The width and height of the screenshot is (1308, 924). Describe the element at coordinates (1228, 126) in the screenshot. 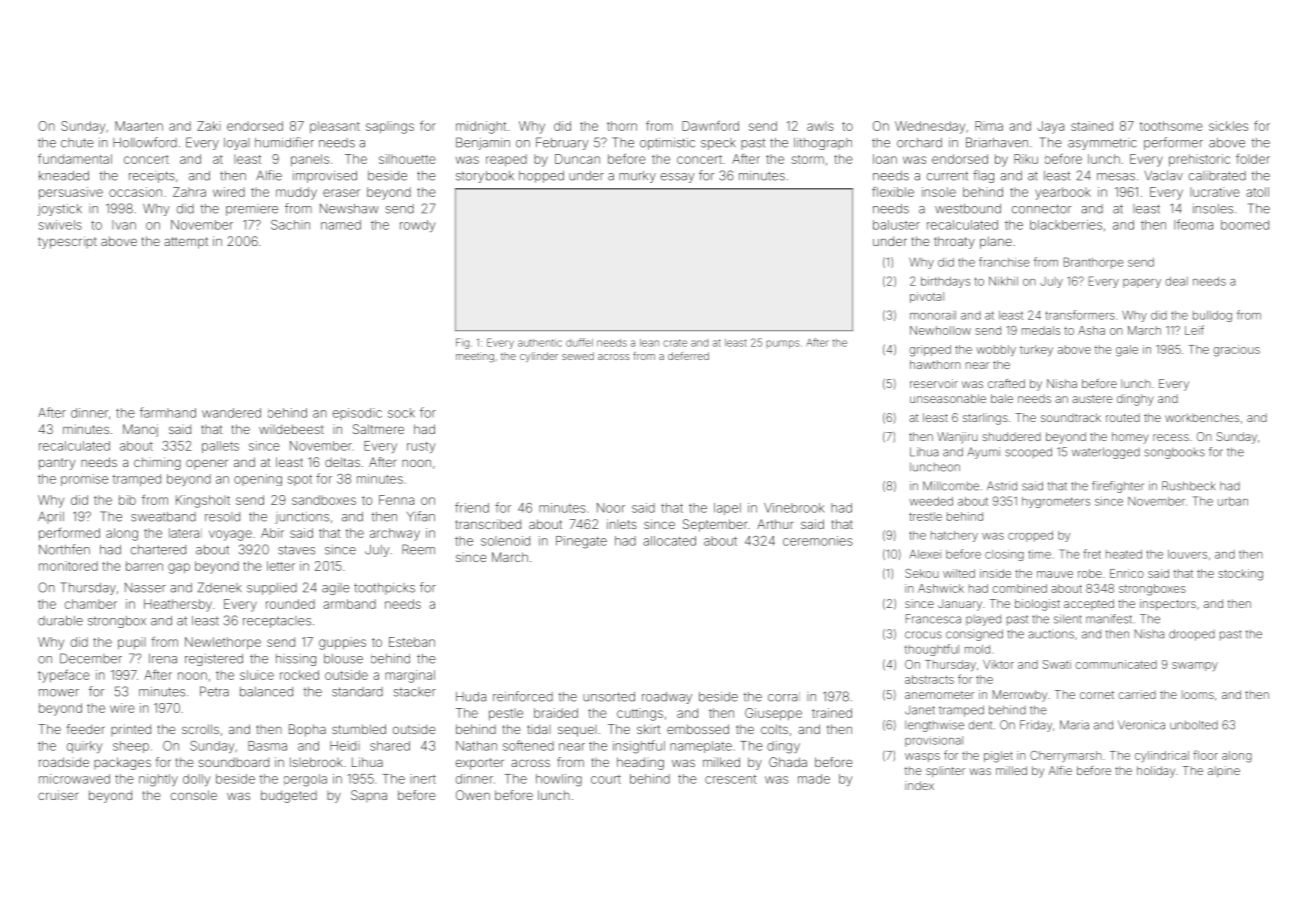

I see `sickles` at that location.
